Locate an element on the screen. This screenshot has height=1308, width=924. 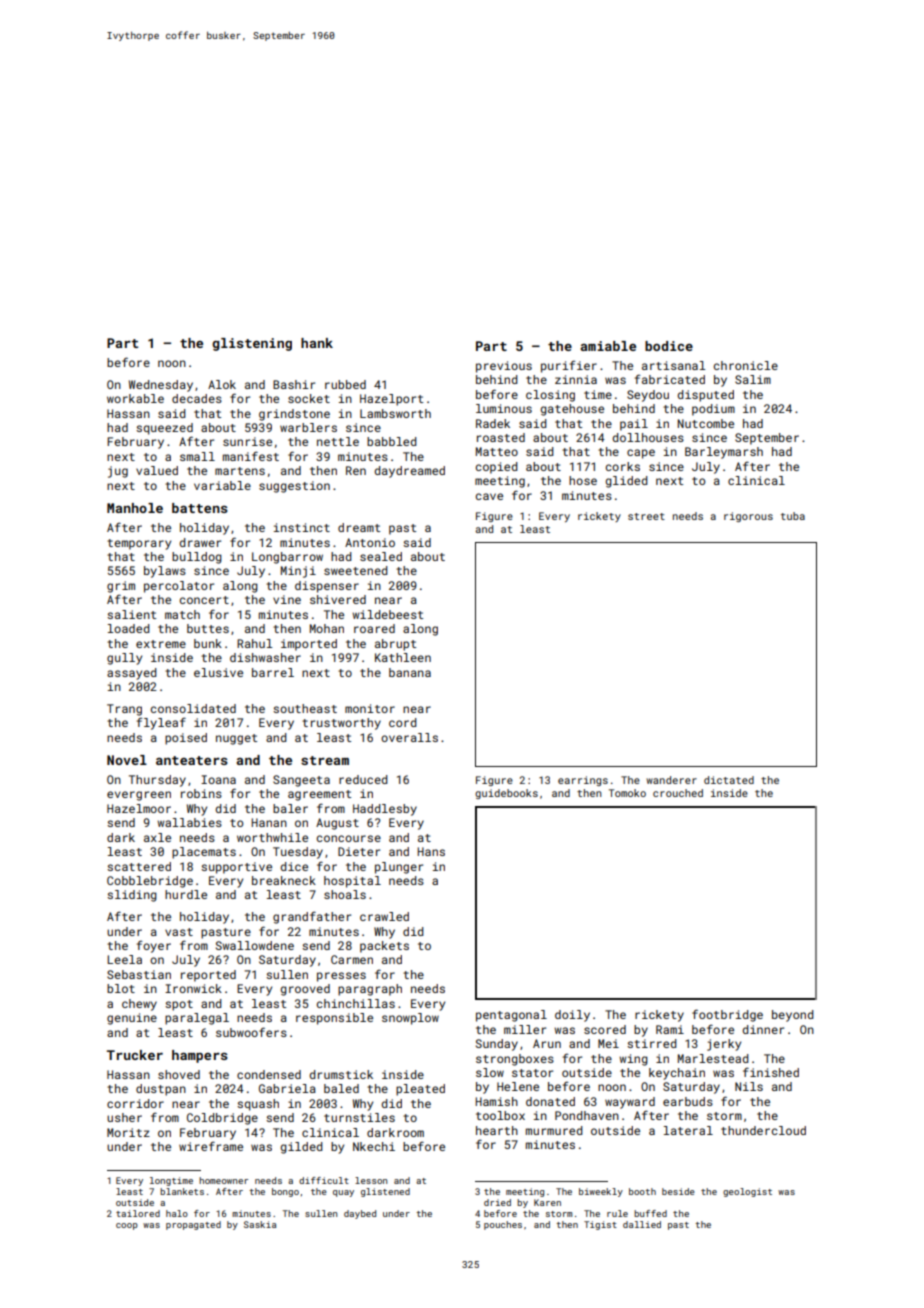
Hans is located at coordinates (431, 851).
